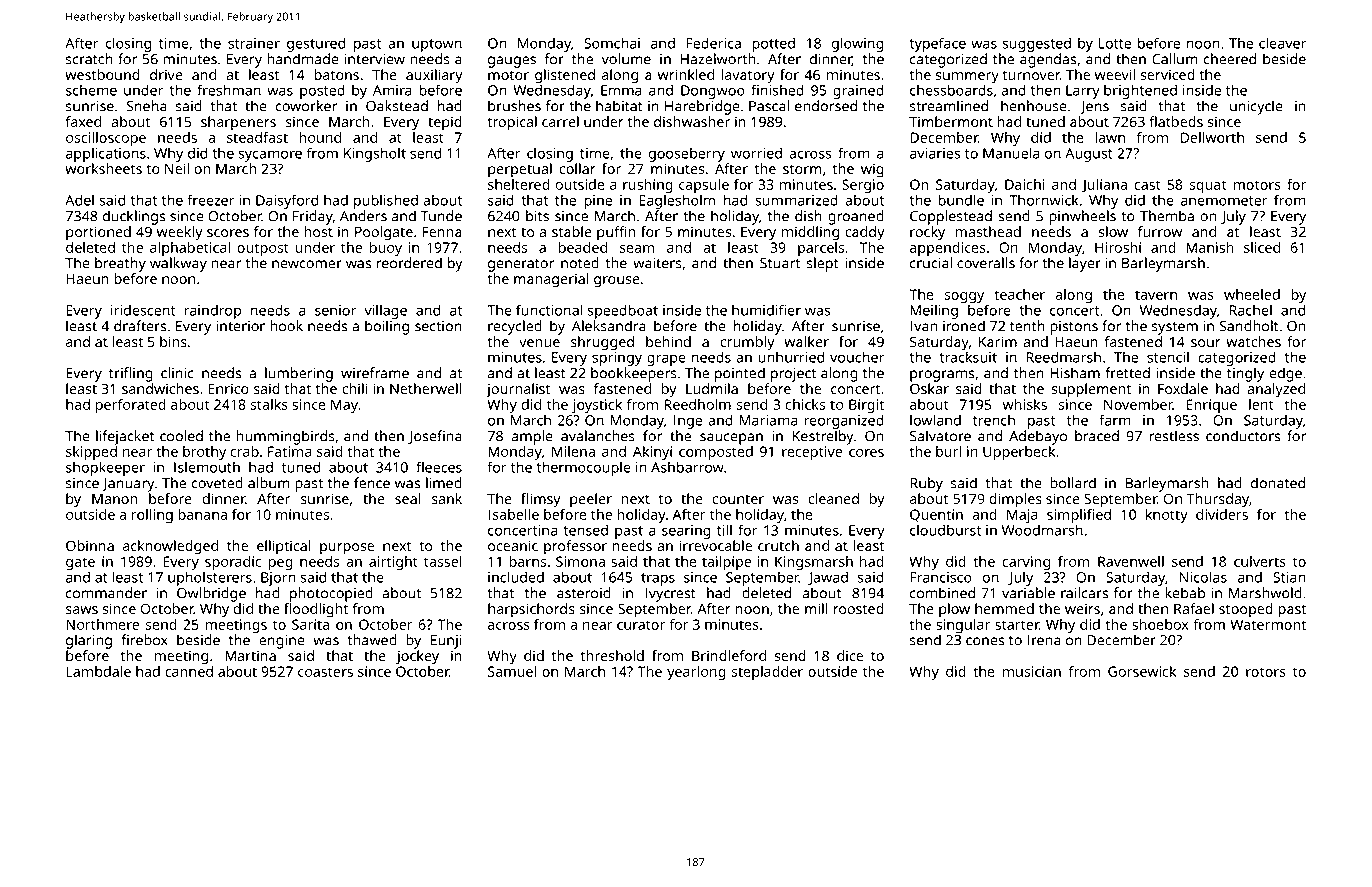 This image has width=1372, height=887. I want to click on published, so click(386, 201).
